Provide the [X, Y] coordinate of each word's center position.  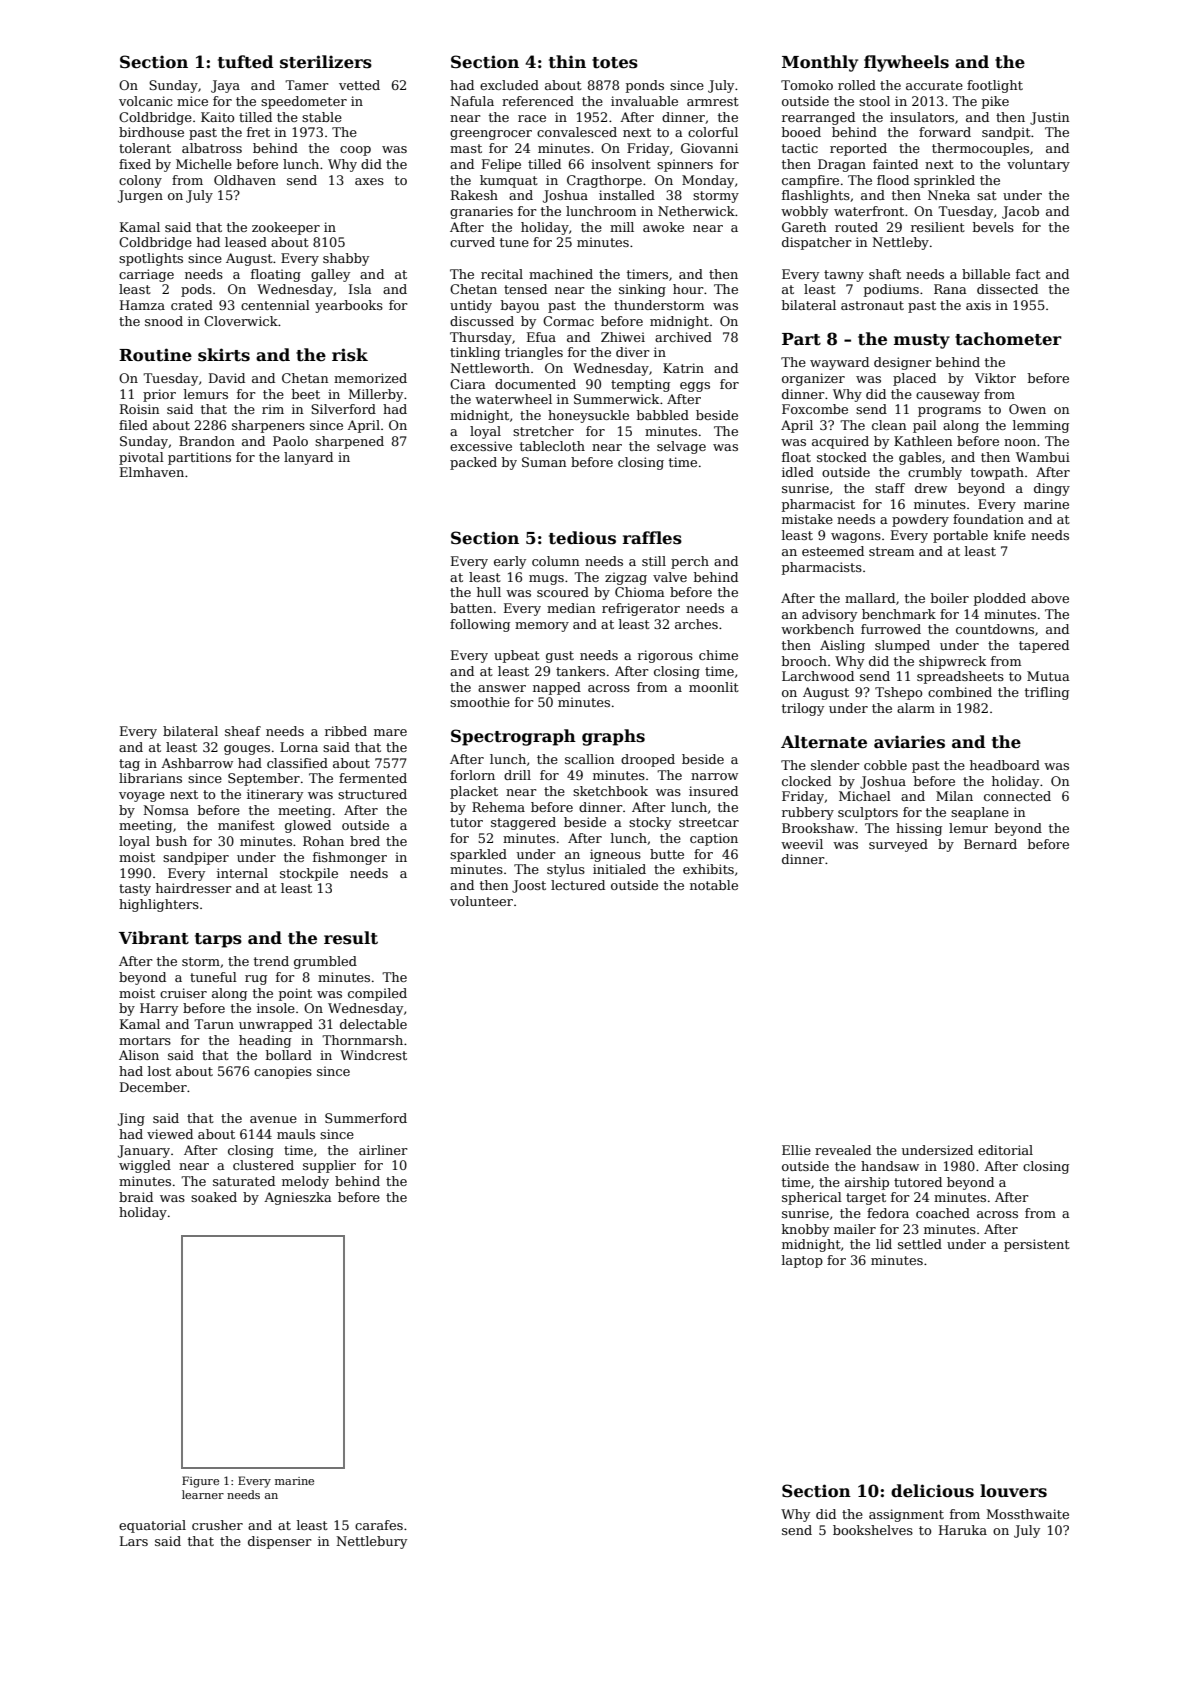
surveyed [898, 845]
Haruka [963, 1530]
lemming [1041, 426]
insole [276, 1008]
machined [561, 274]
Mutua [1048, 676]
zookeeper [286, 228]
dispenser [280, 1542]
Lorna [299, 747]
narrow [714, 776]
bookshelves [873, 1530]
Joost [529, 886]
